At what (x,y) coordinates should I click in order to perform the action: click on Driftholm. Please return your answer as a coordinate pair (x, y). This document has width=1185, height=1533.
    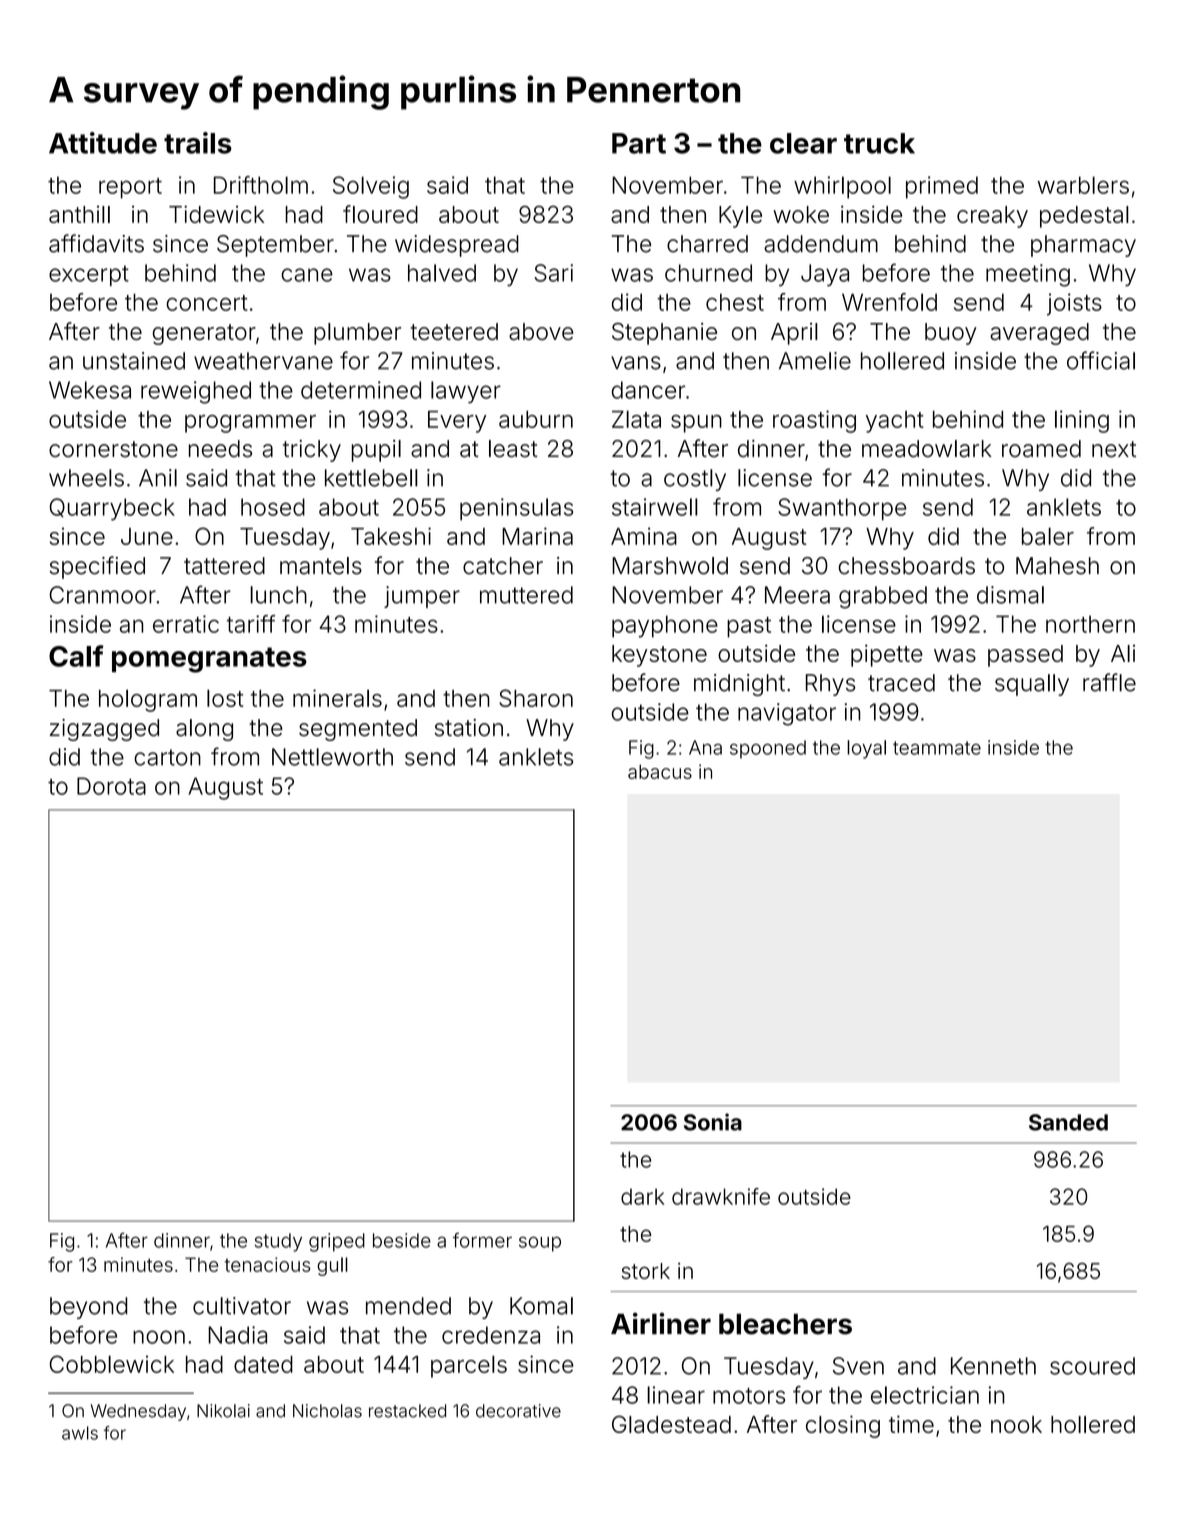
    Looking at the image, I should click on (261, 185).
